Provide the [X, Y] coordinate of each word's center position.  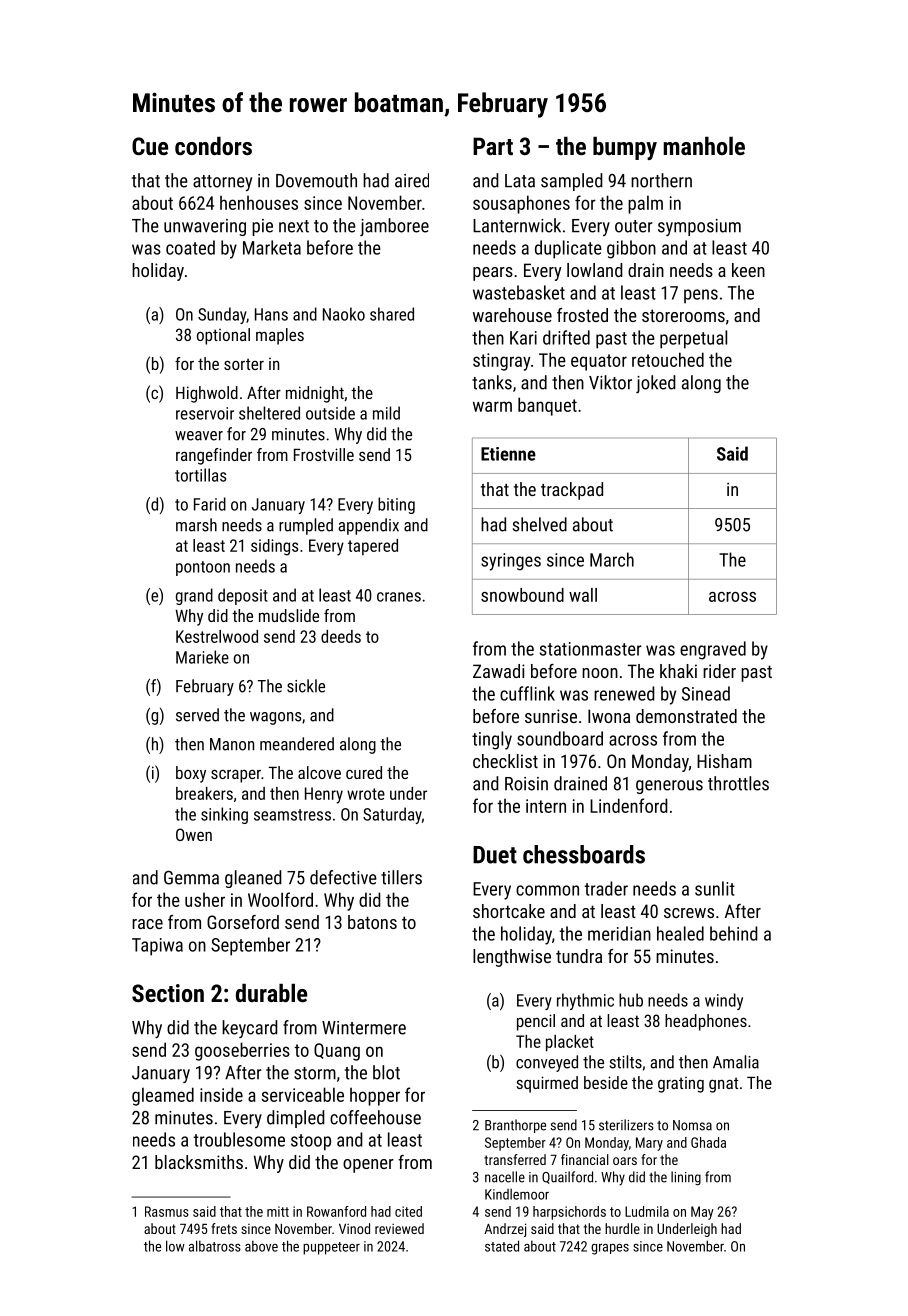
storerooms [683, 315]
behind [734, 933]
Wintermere [364, 1028]
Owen [194, 834]
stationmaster [591, 649]
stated [502, 1246]
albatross [215, 1246]
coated [190, 247]
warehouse [512, 315]
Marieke [202, 657]
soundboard [560, 738]
